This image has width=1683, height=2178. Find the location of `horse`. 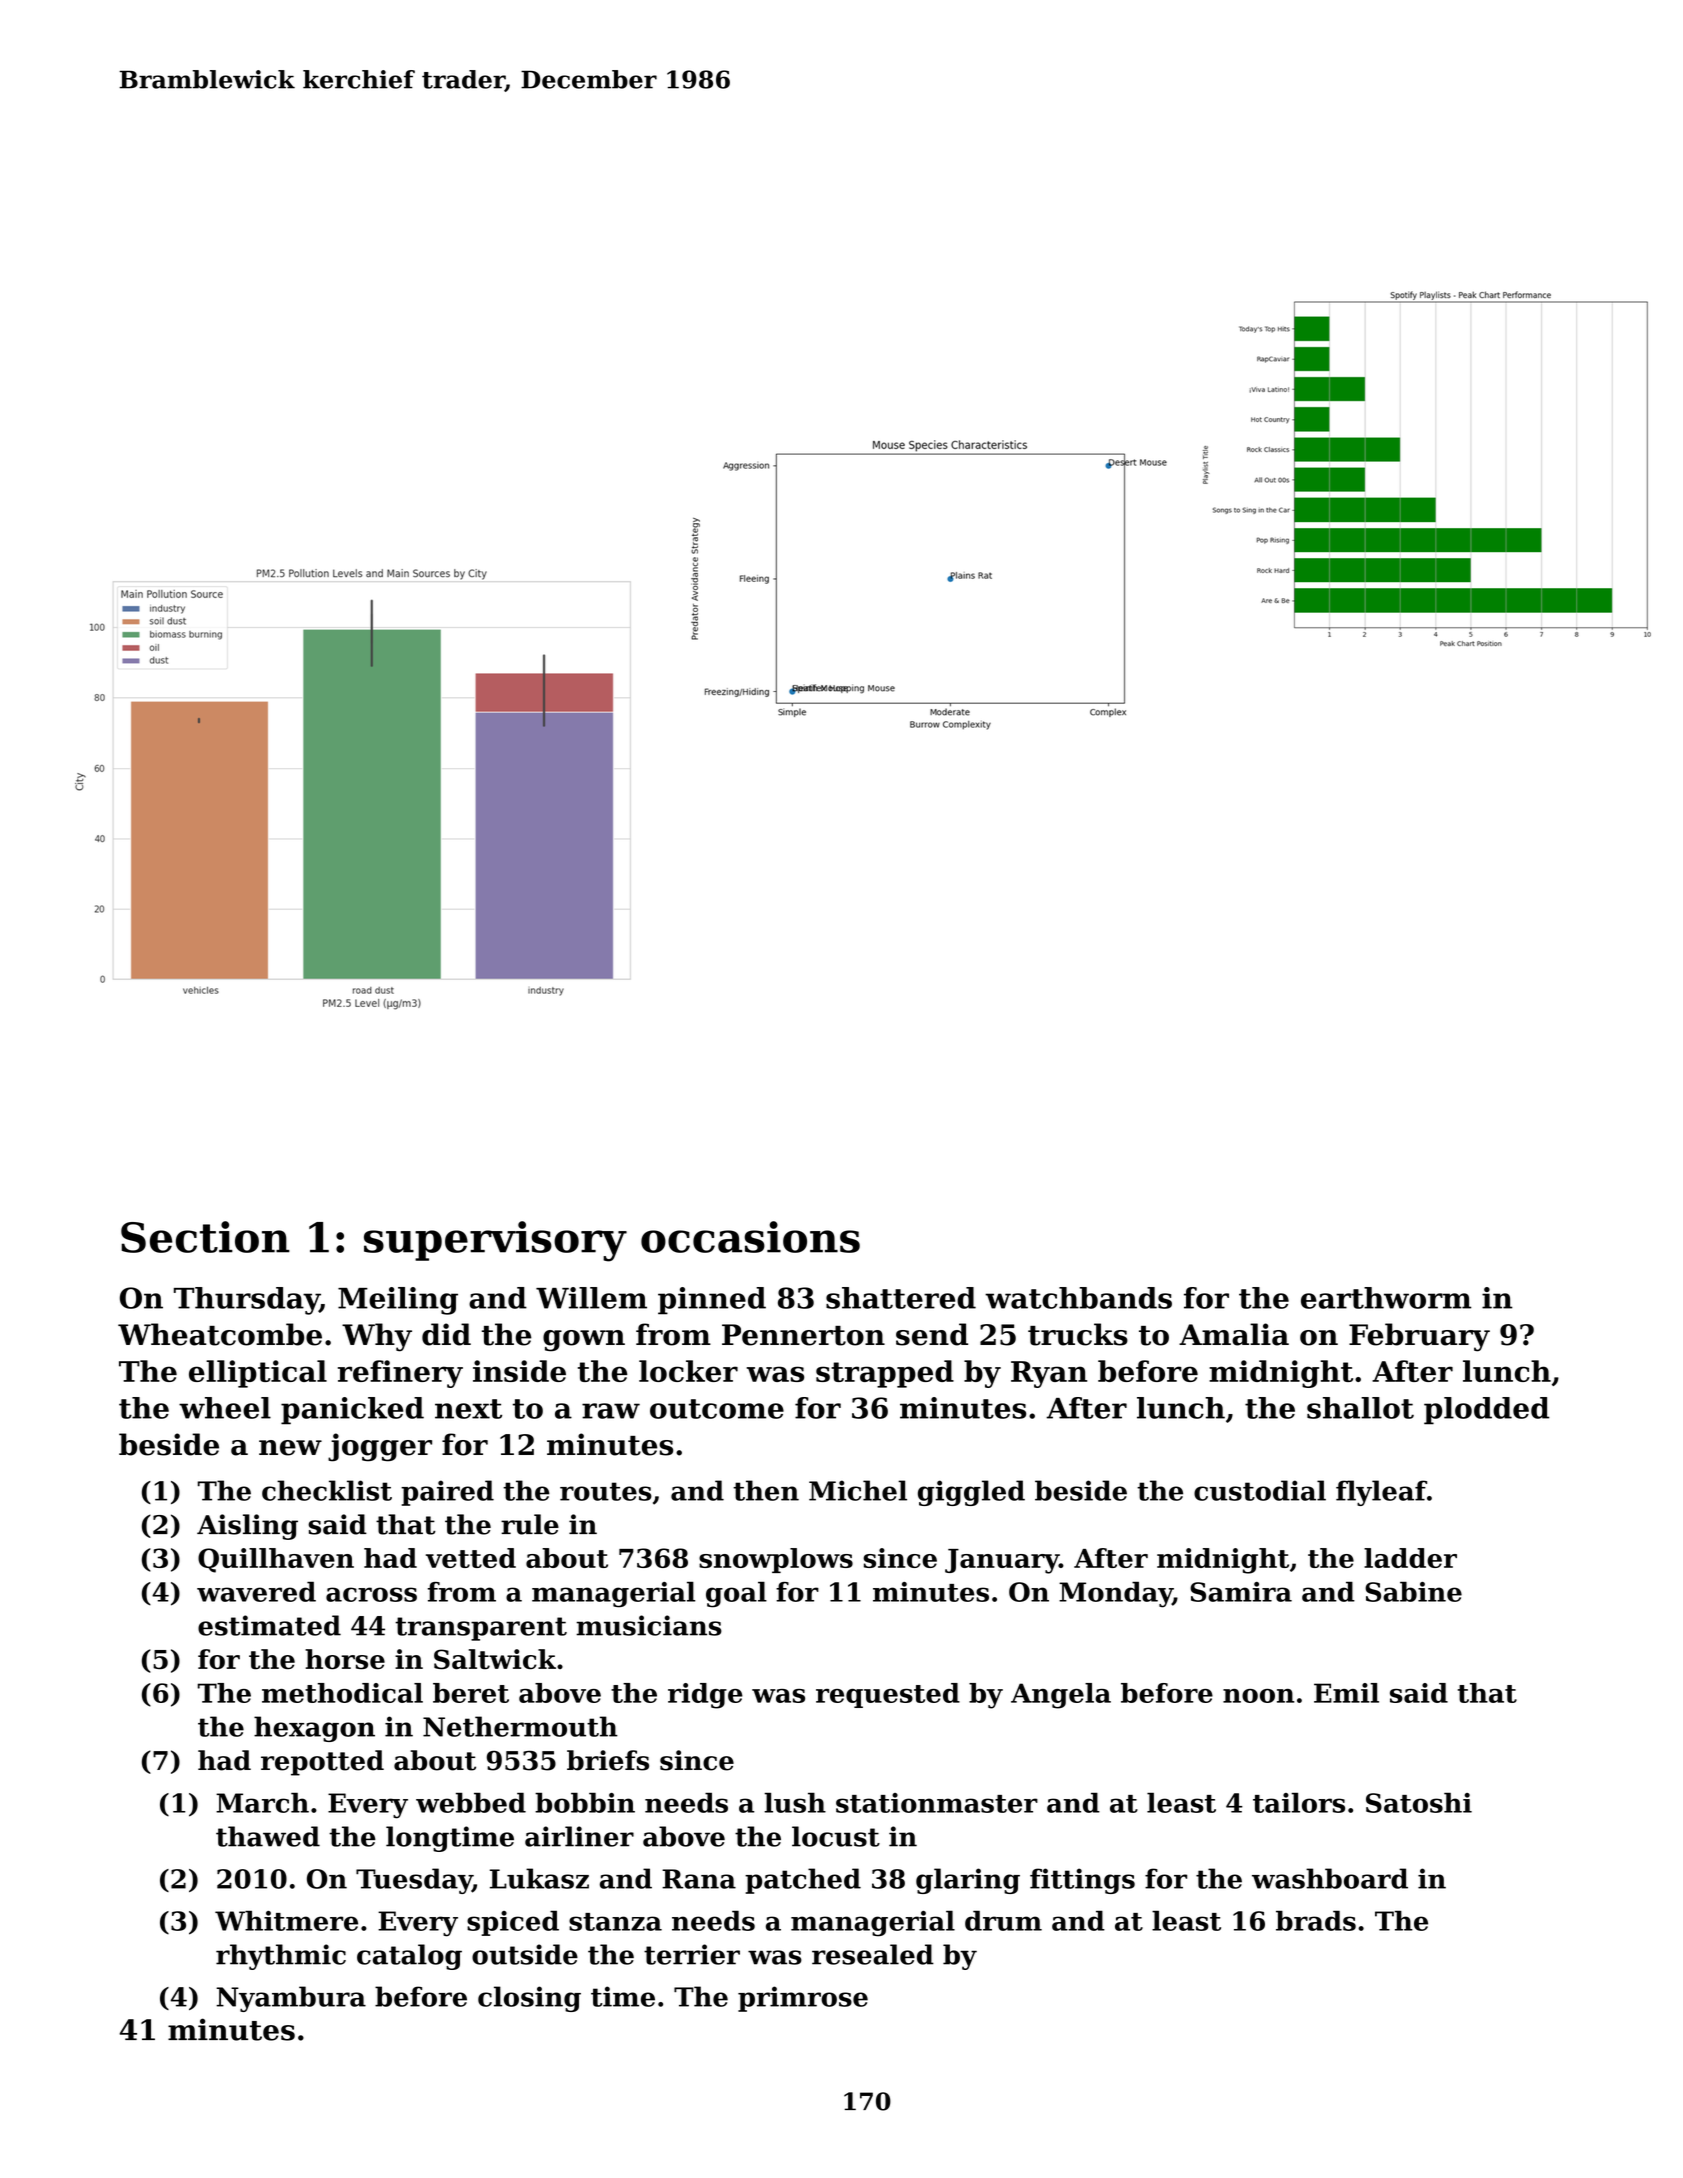

horse is located at coordinates (345, 1659).
